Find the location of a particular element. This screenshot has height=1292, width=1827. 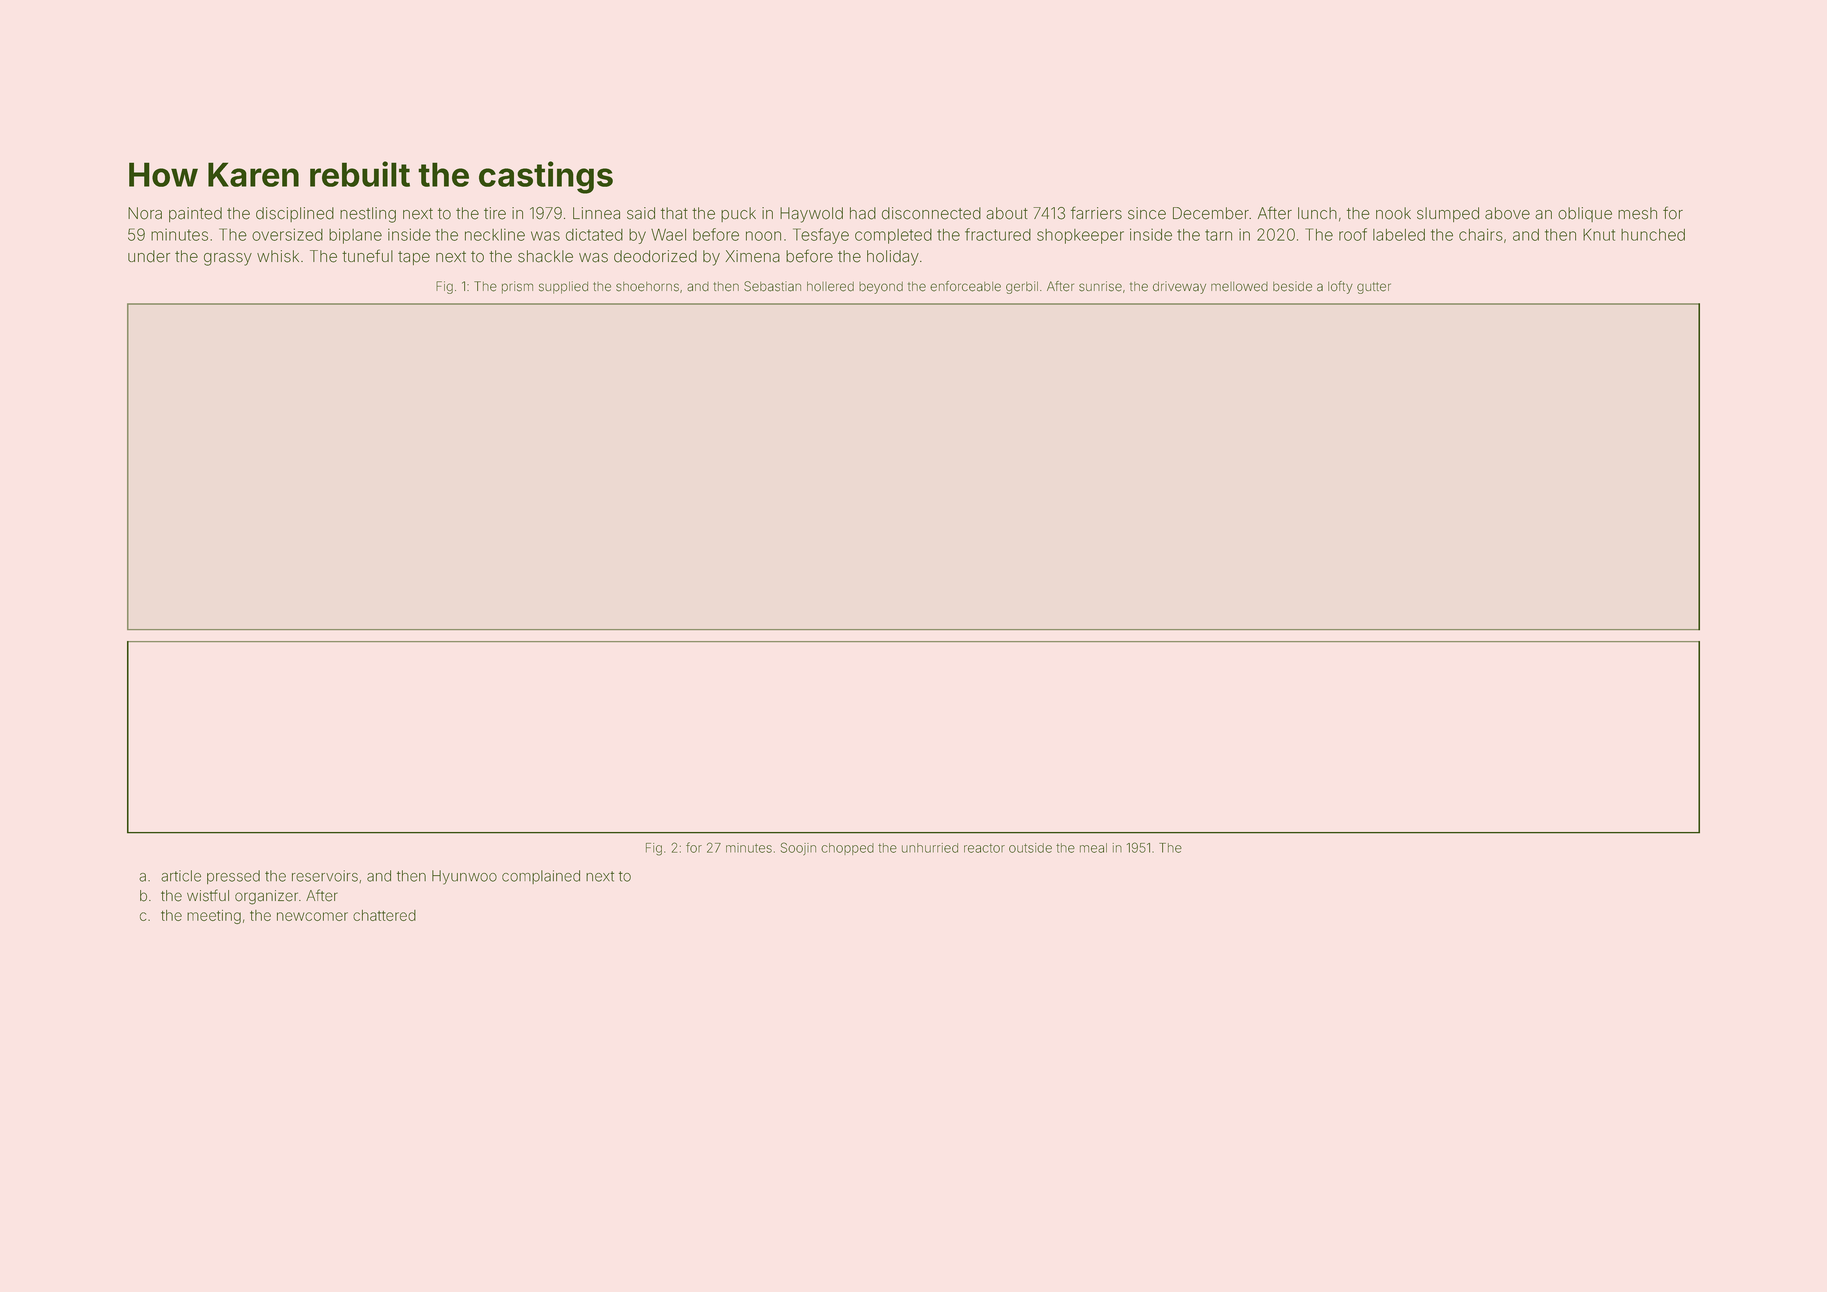

unhurried is located at coordinates (930, 848).
